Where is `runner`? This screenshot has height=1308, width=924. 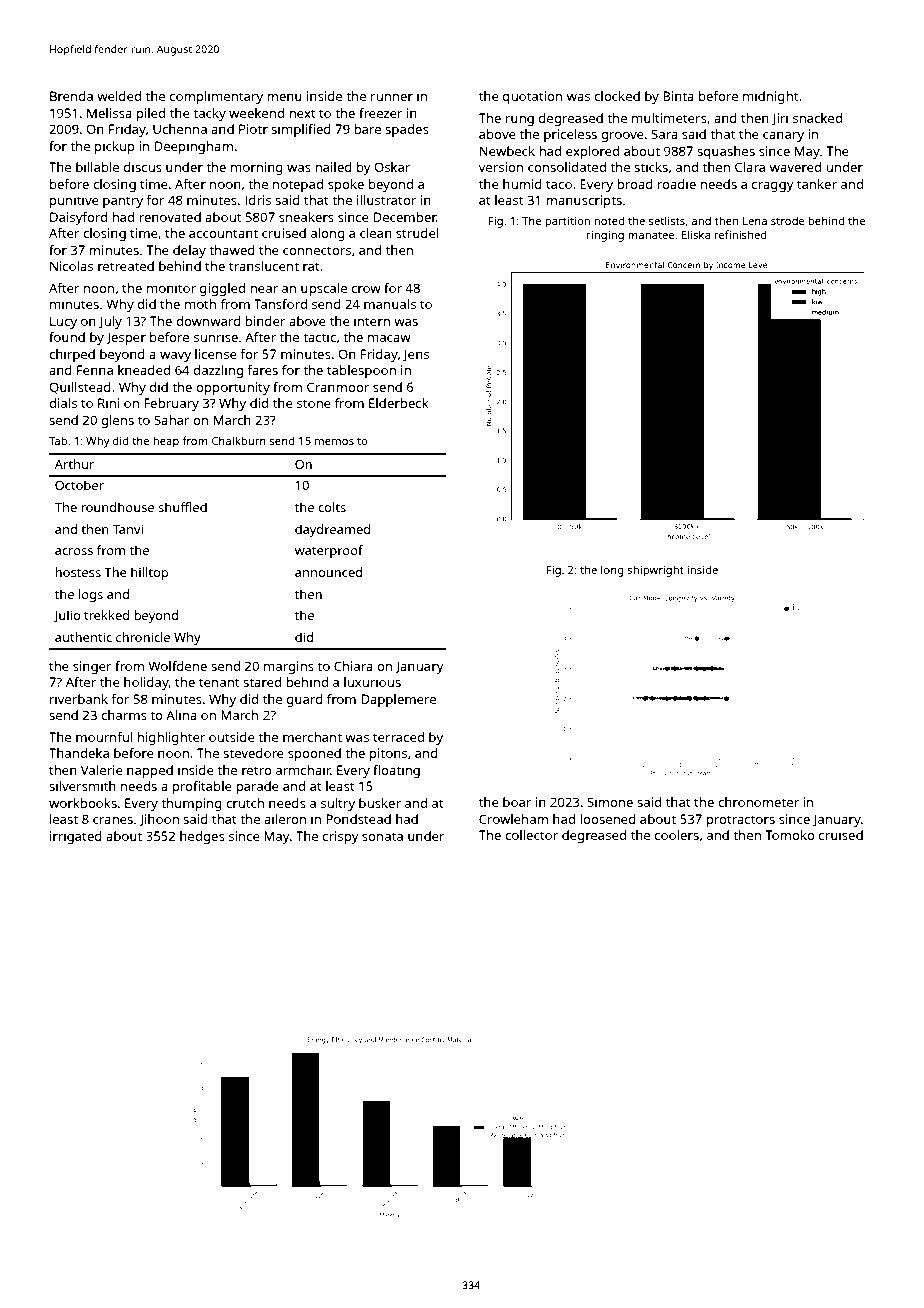
runner is located at coordinates (392, 97).
